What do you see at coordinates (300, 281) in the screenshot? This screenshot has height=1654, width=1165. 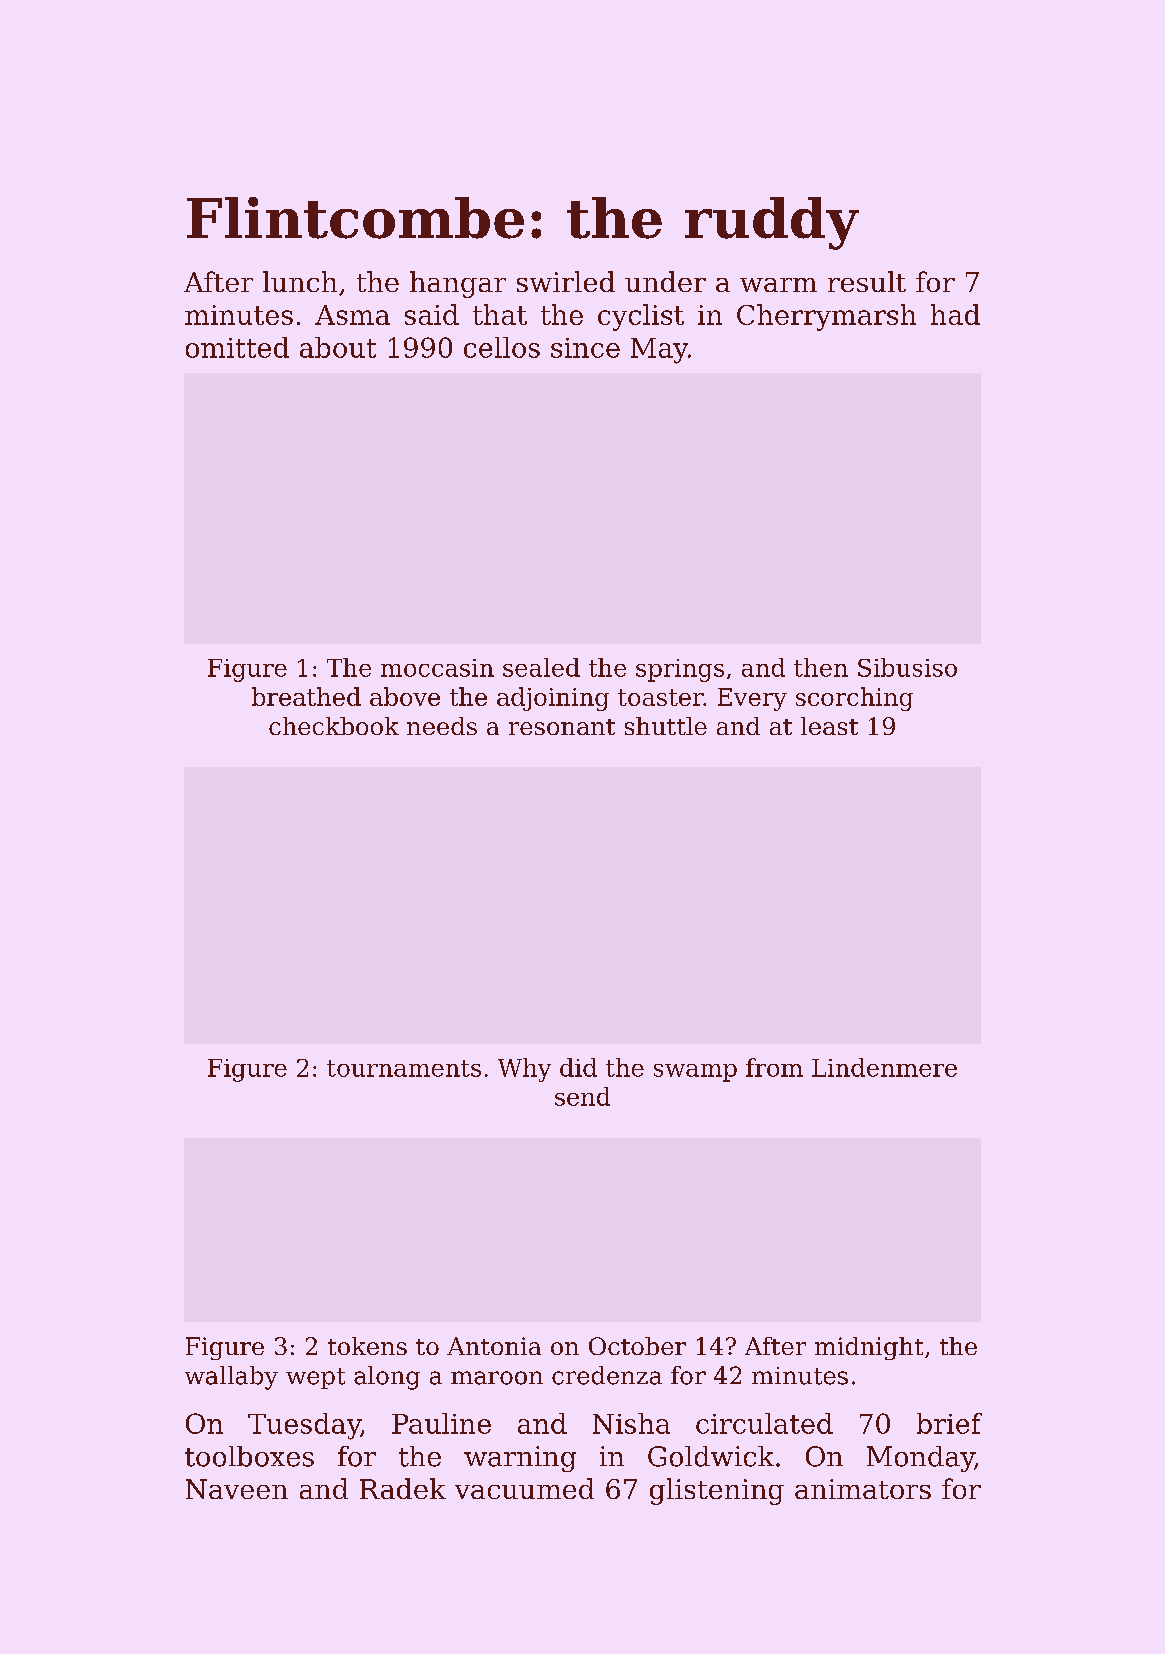 I see `lunch` at bounding box center [300, 281].
